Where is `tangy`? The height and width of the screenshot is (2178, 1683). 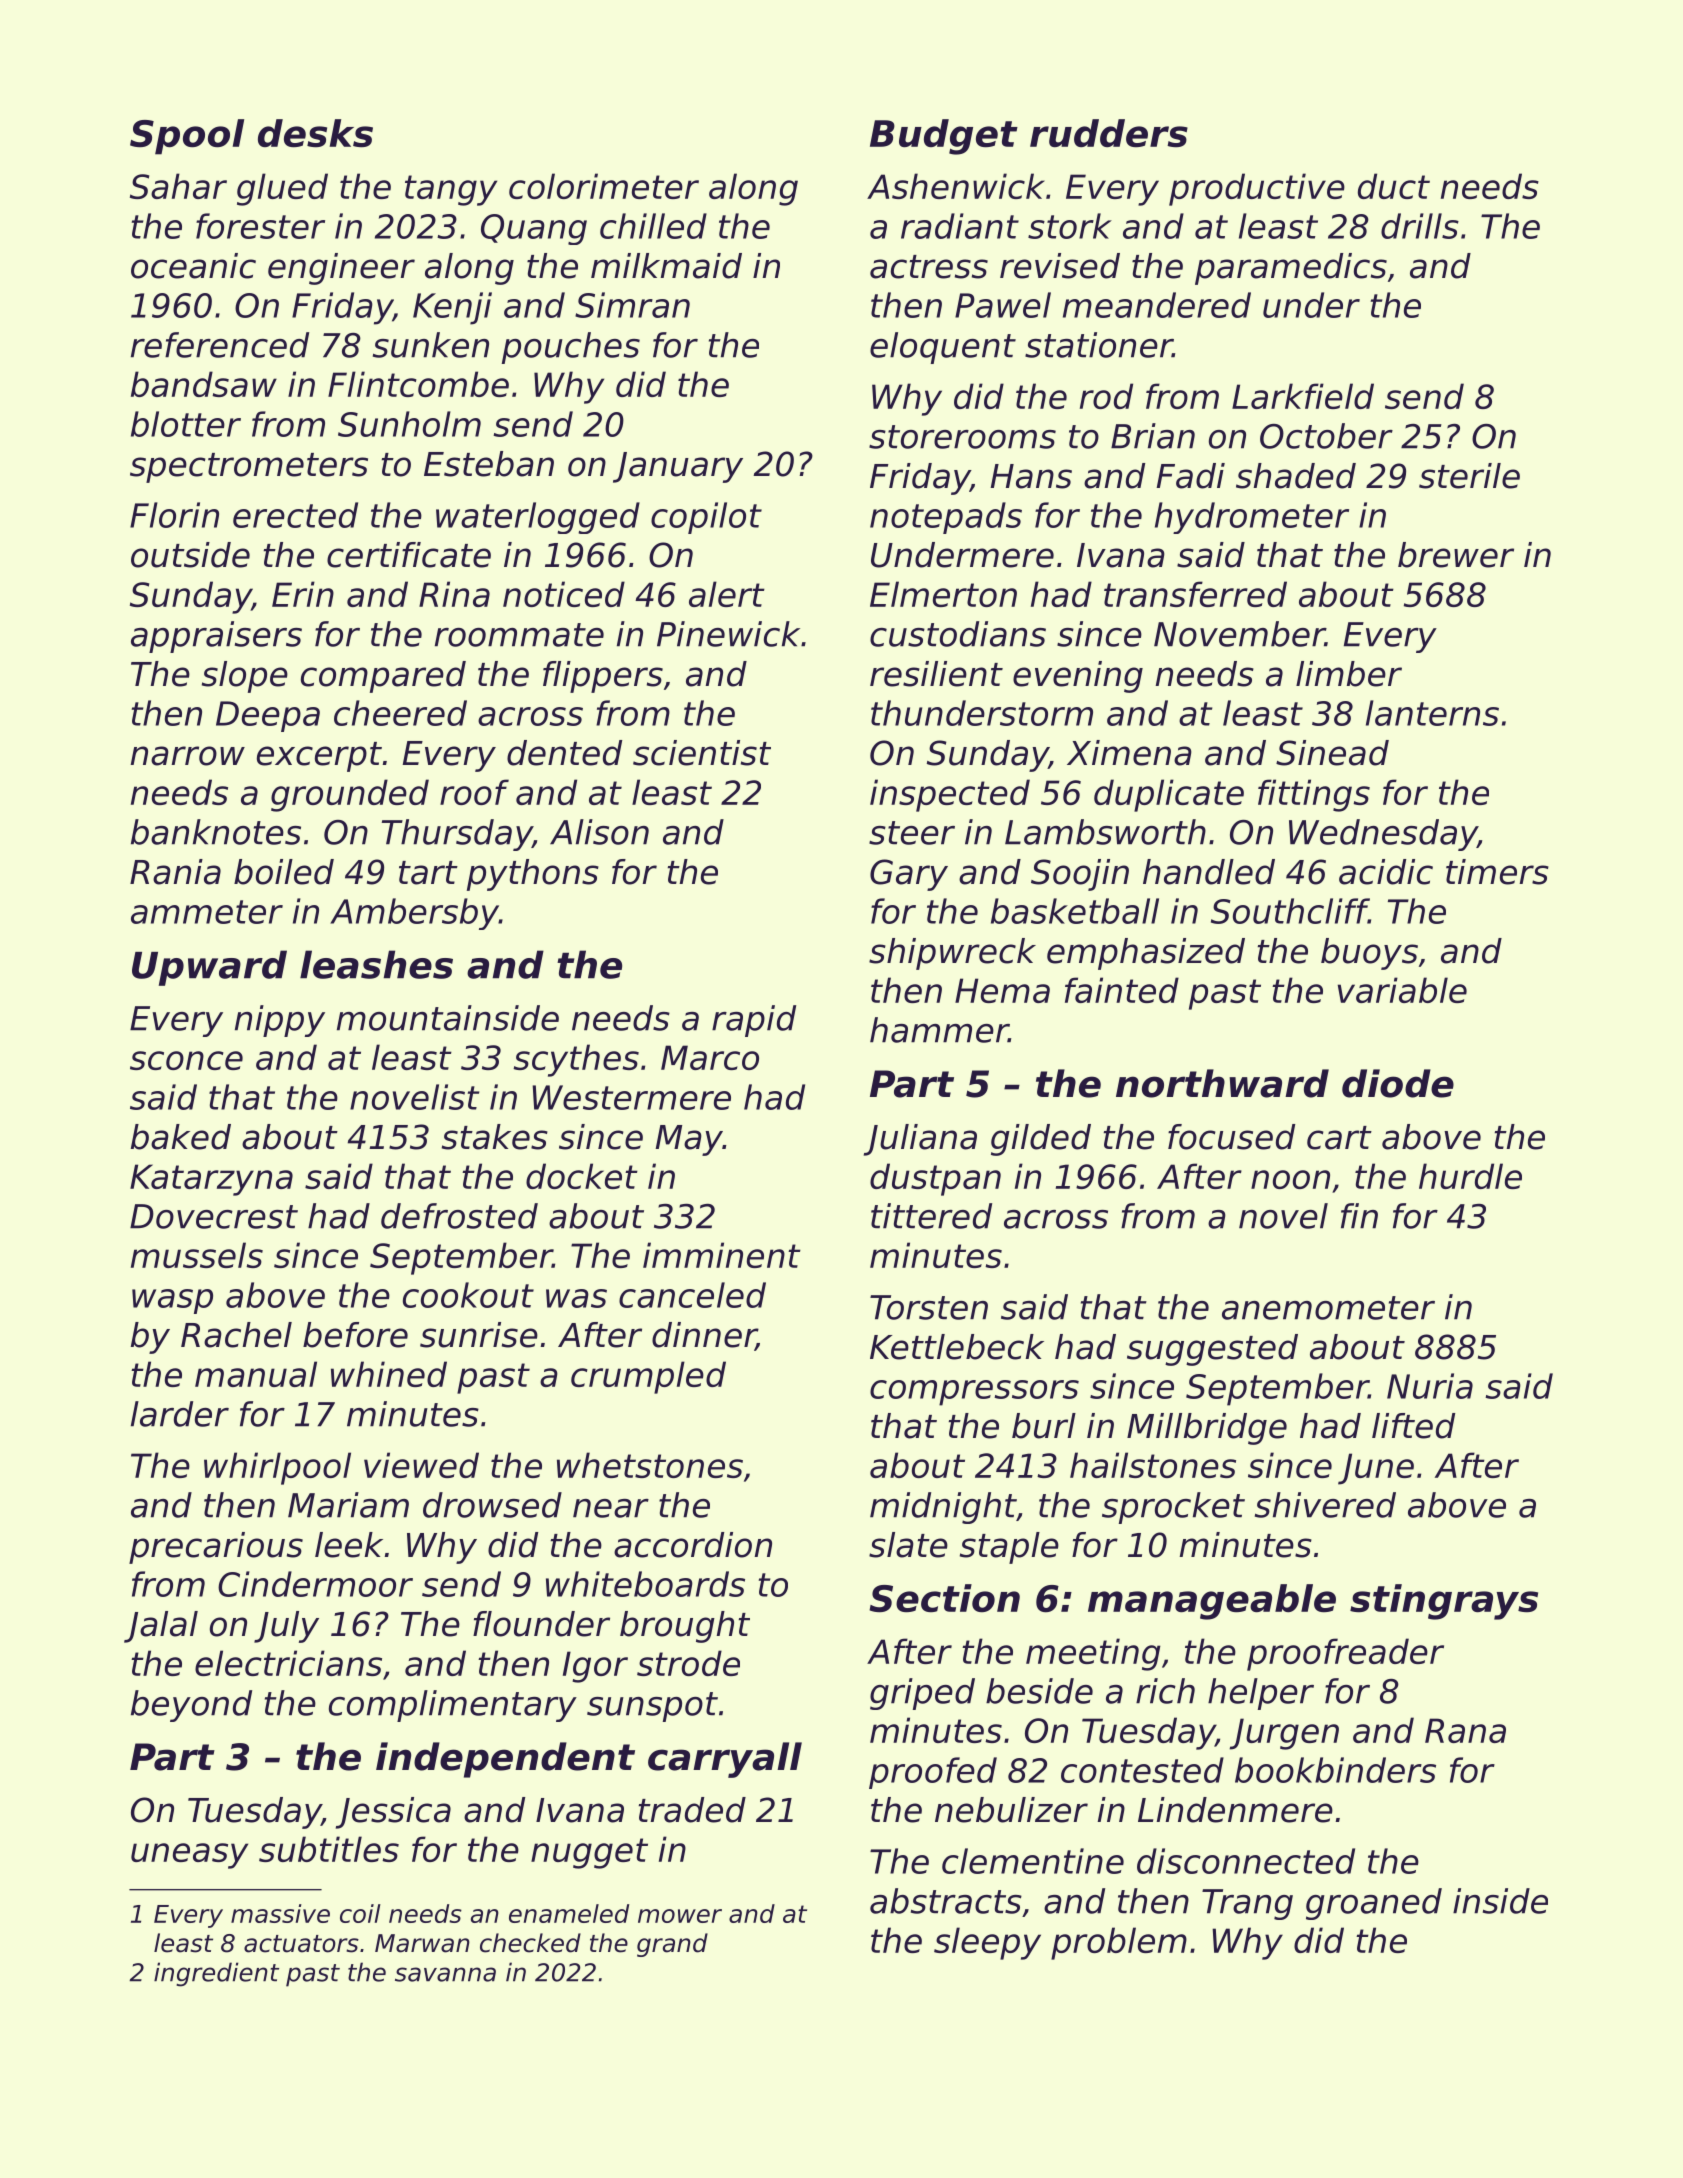
tangy is located at coordinates (451, 190).
